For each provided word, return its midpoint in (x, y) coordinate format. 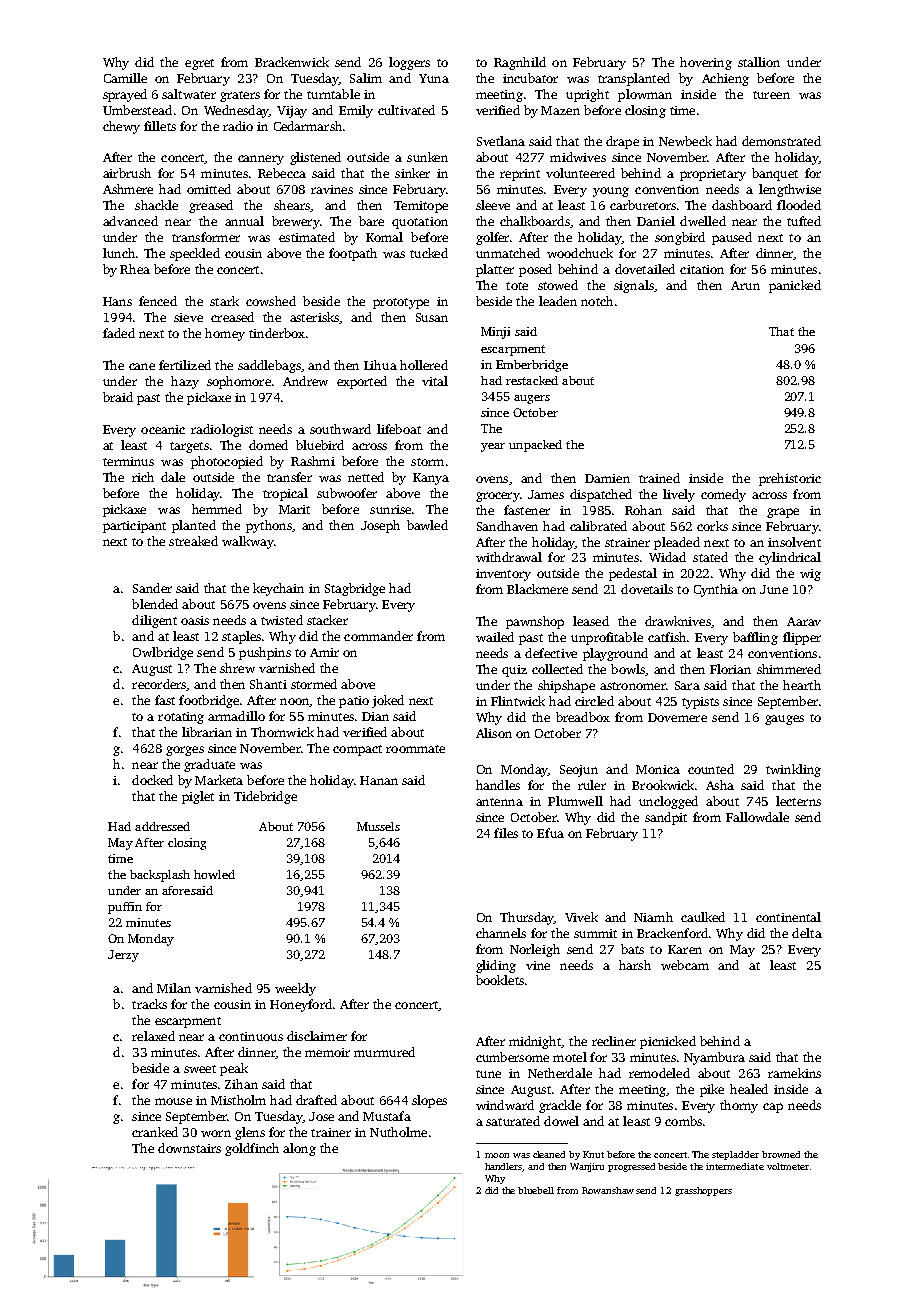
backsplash (160, 876)
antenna (499, 802)
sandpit (666, 818)
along (299, 1149)
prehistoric (790, 479)
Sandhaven (507, 526)
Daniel (656, 221)
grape (783, 513)
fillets (160, 126)
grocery (497, 497)
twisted (282, 620)
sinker (412, 173)
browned (781, 1154)
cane (142, 366)
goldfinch (252, 1149)
